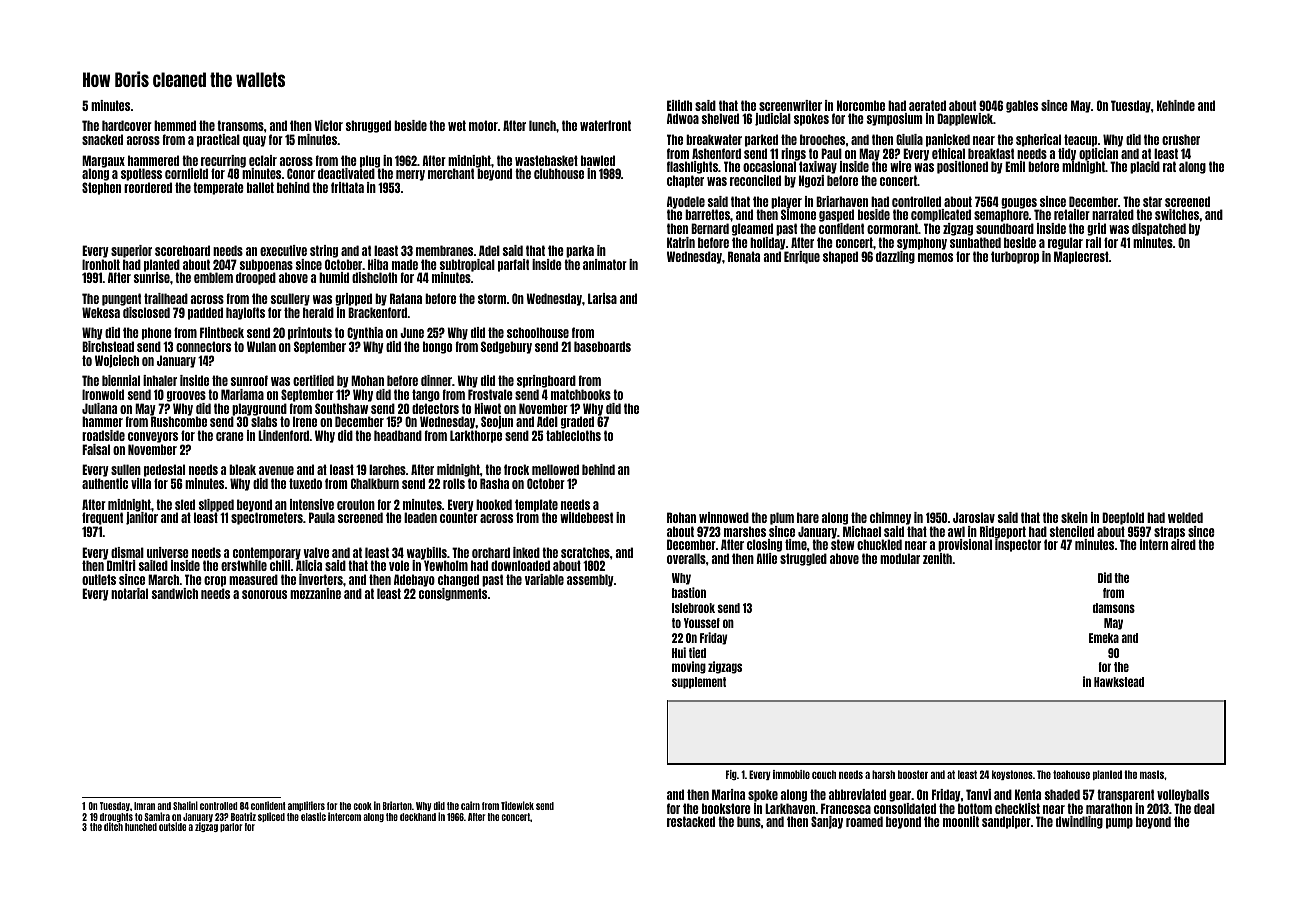 The width and height of the screenshot is (1308, 924). Describe the element at coordinates (99, 579) in the screenshot. I see `outlets` at that location.
